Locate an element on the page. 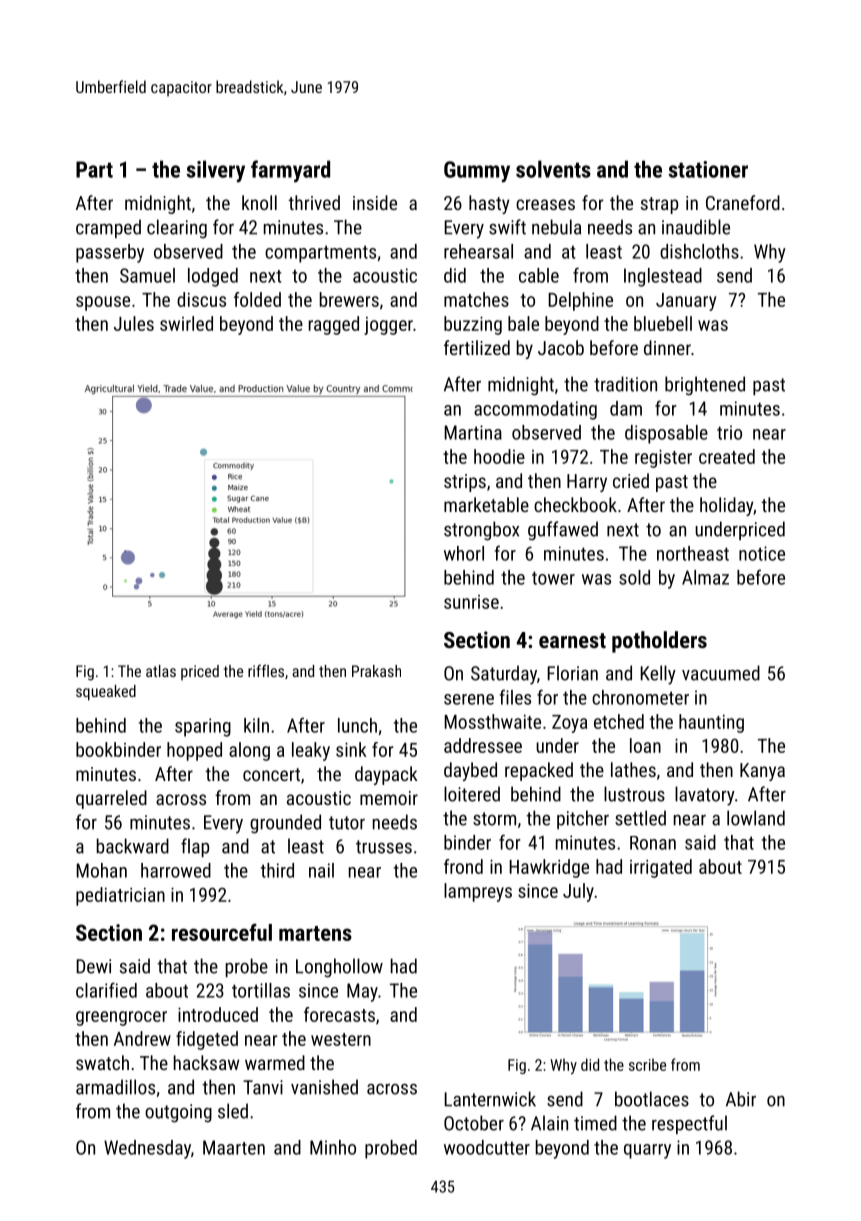 The height and width of the page is (1221, 861). rehearsal is located at coordinates (478, 251).
